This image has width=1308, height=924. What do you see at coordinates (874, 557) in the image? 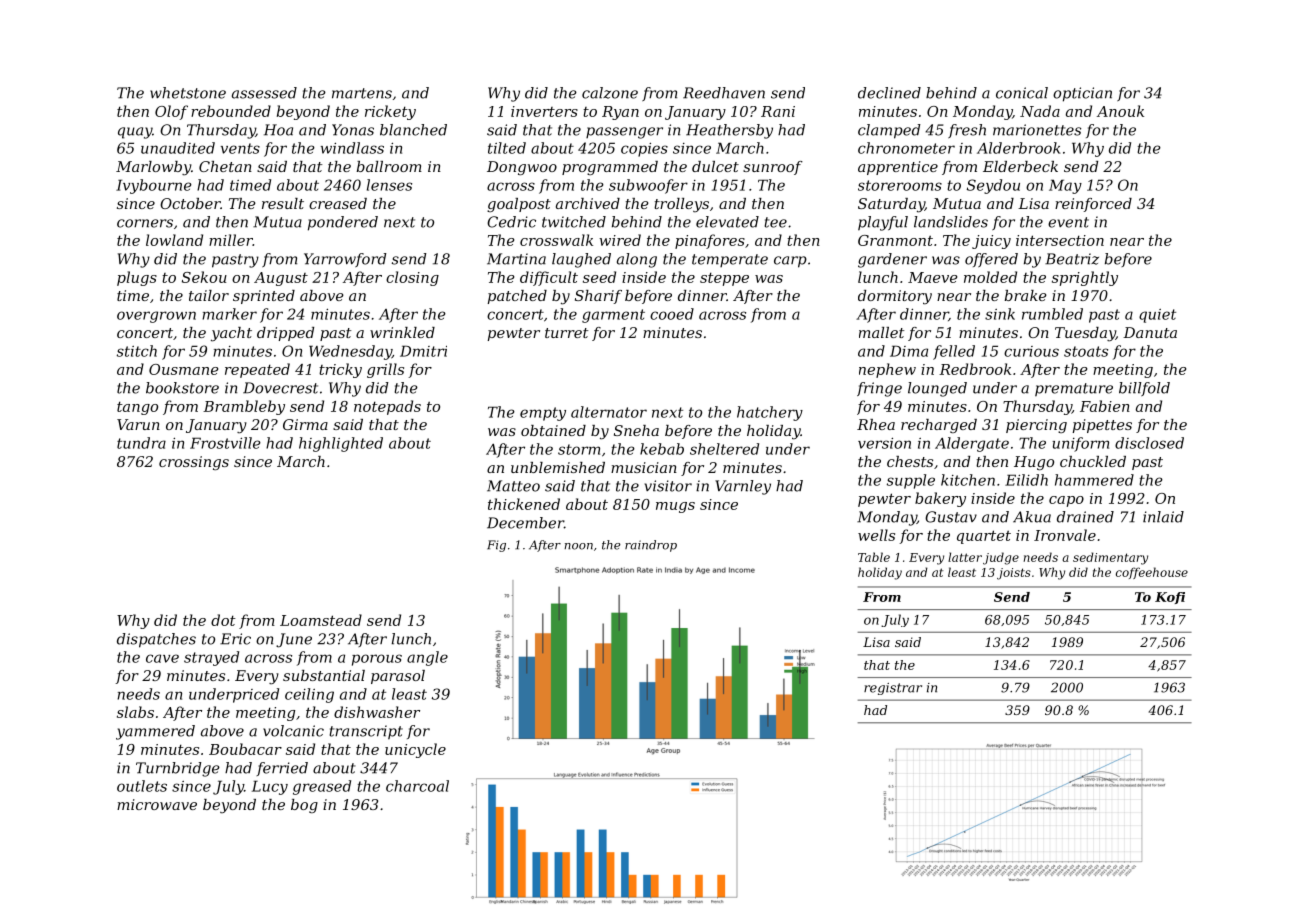
I see `Table` at bounding box center [874, 557].
